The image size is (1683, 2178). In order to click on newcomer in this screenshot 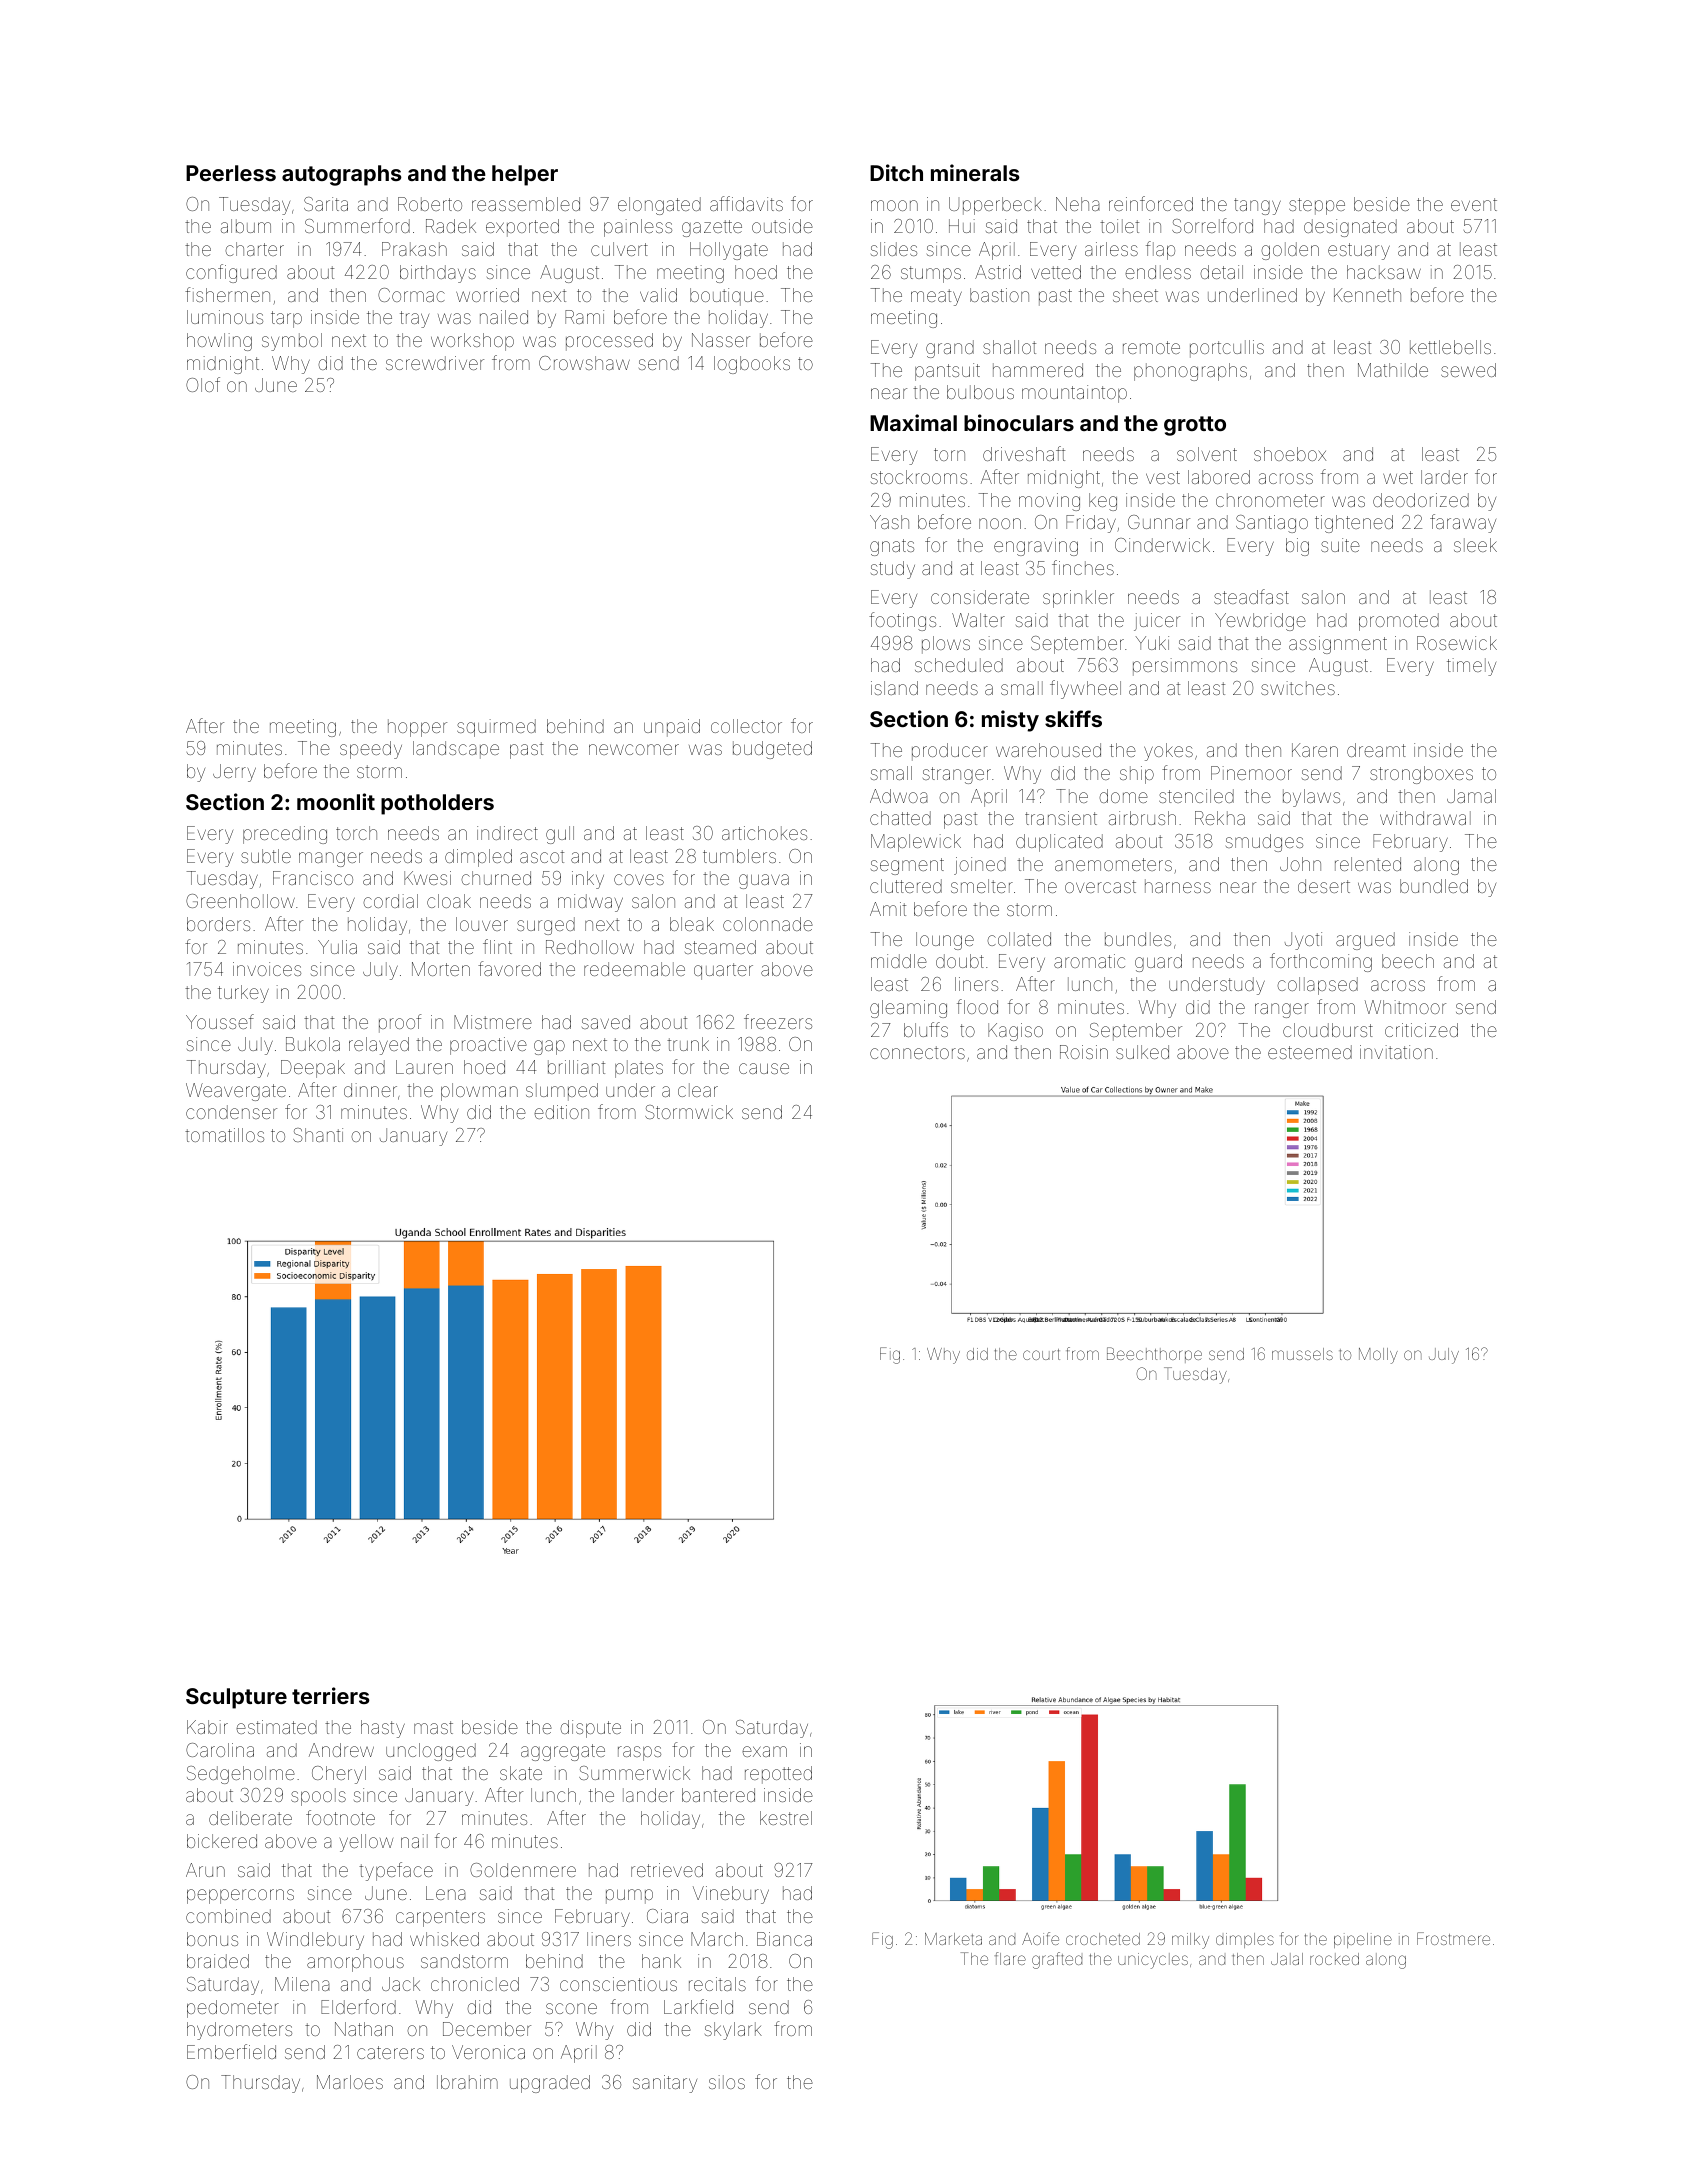, I will do `click(634, 749)`.
